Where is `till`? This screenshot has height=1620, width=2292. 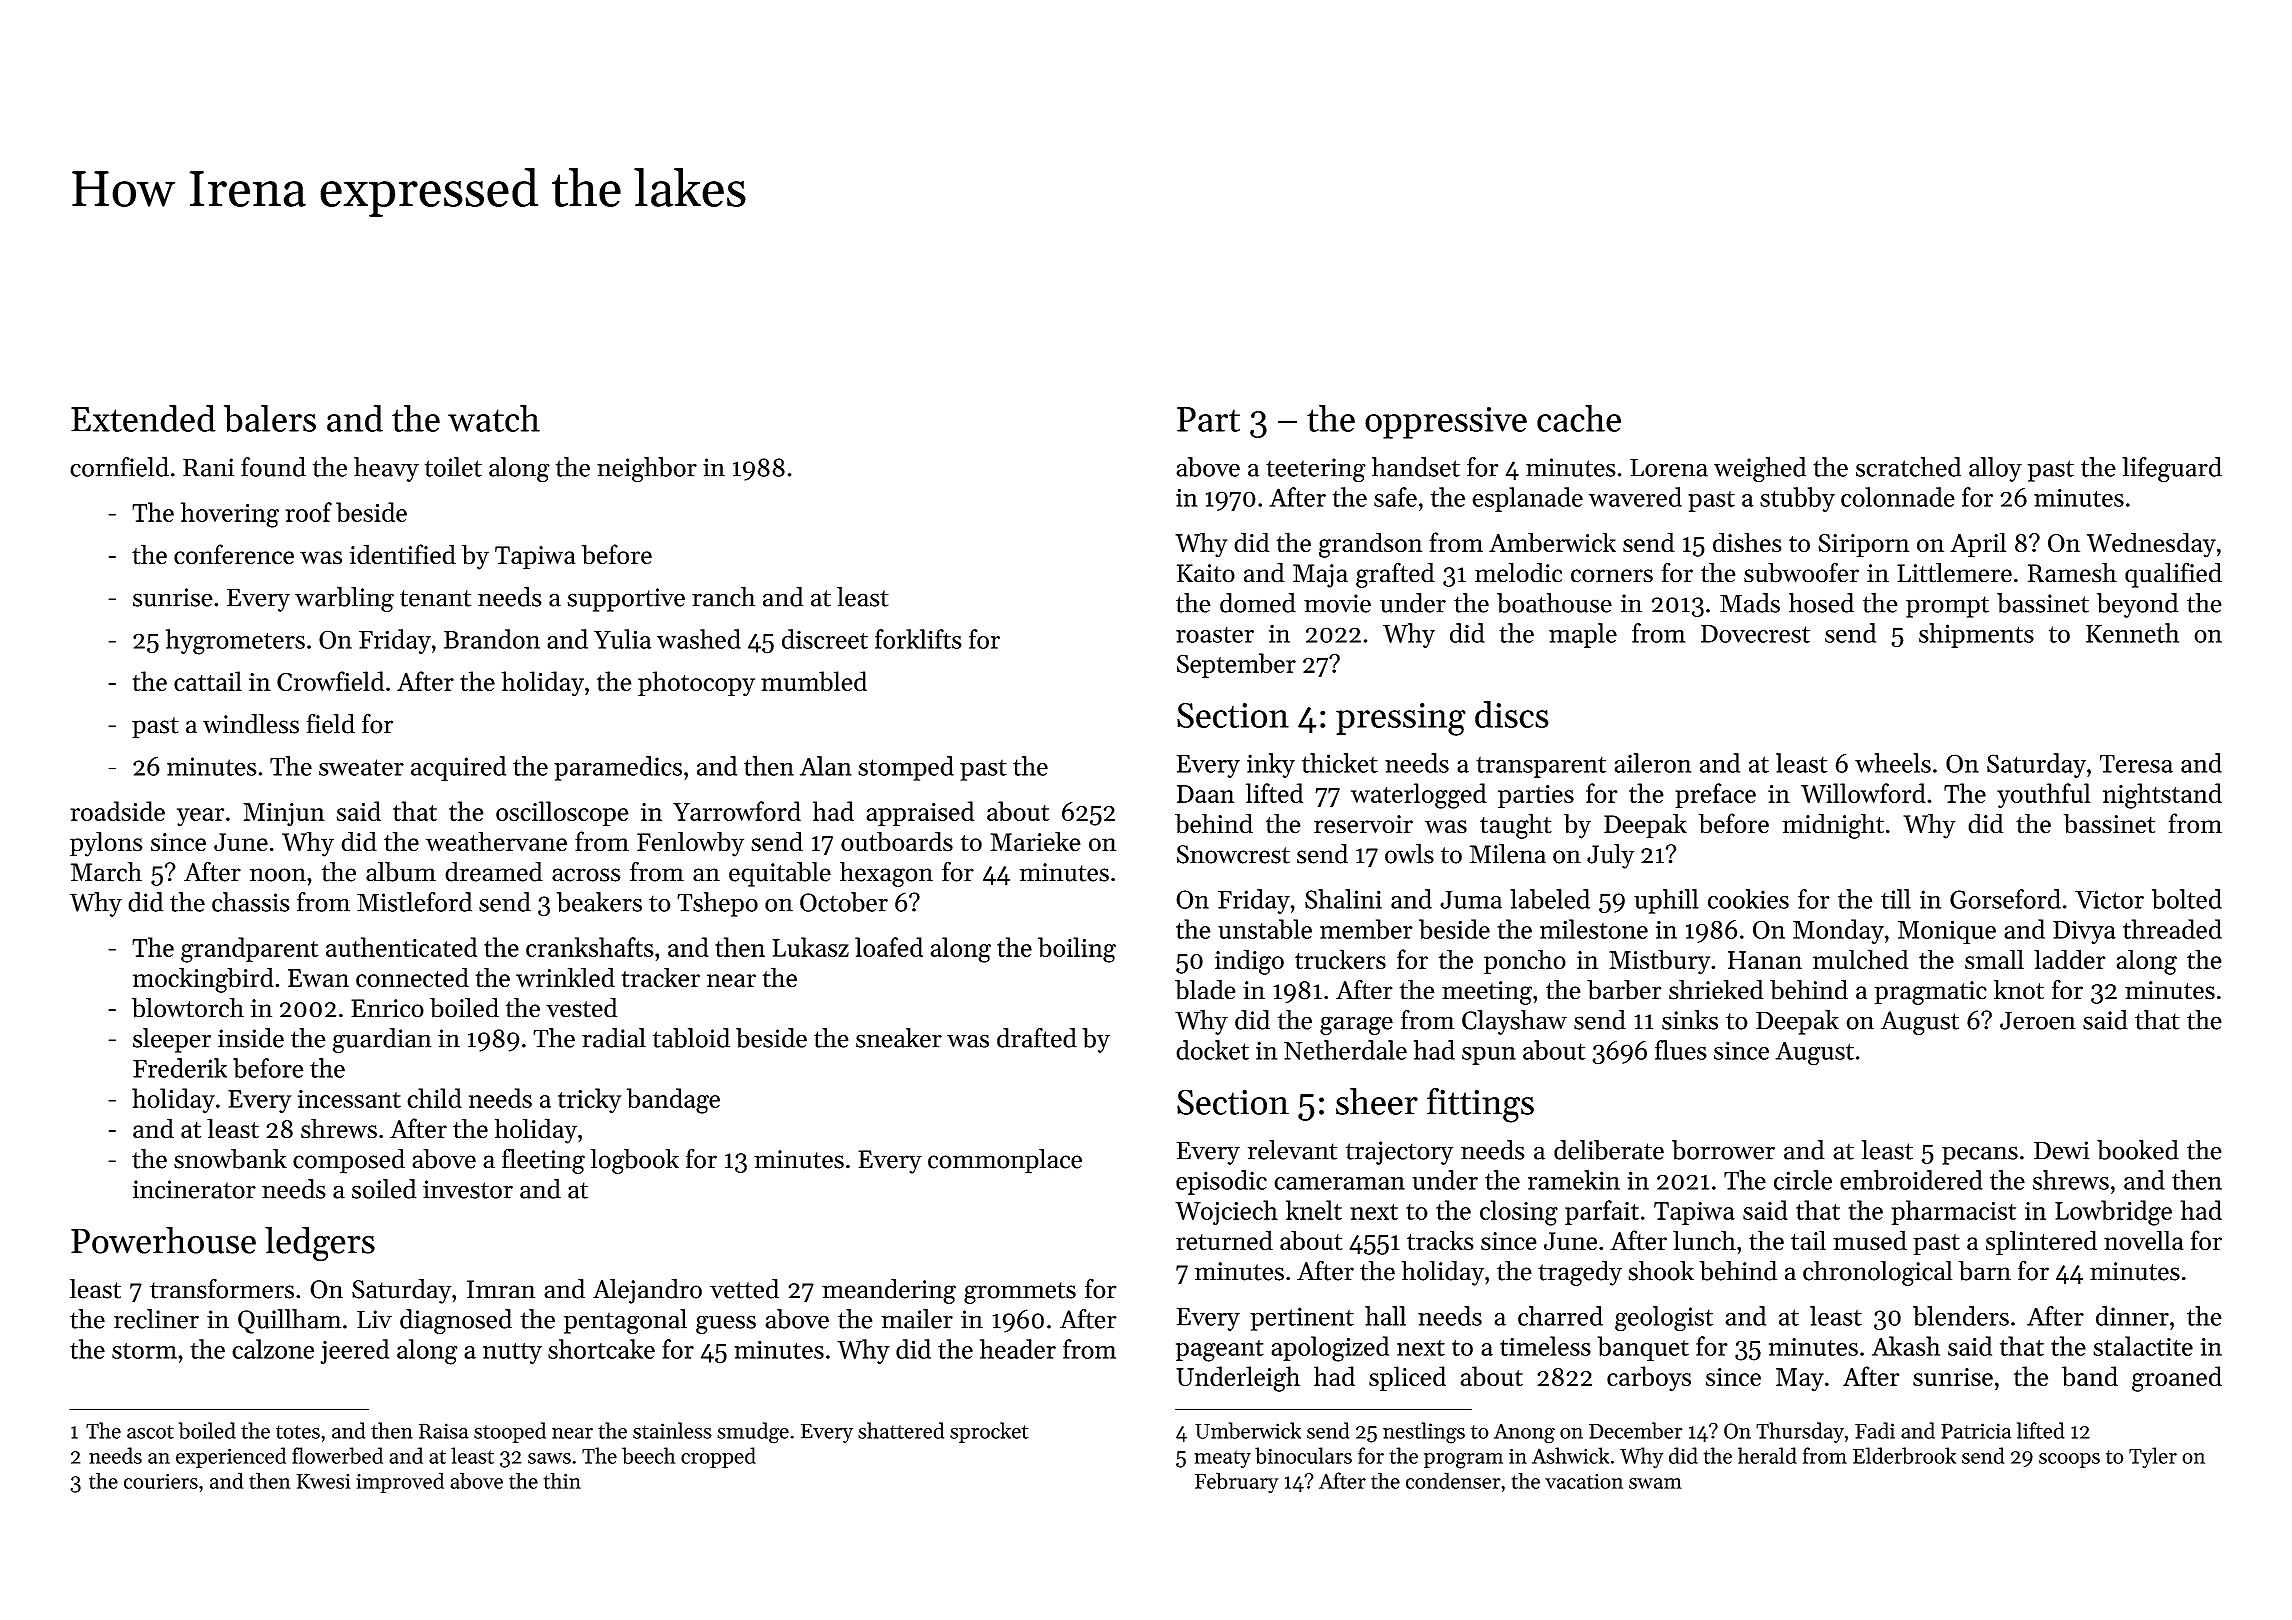
till is located at coordinates (1896, 899).
